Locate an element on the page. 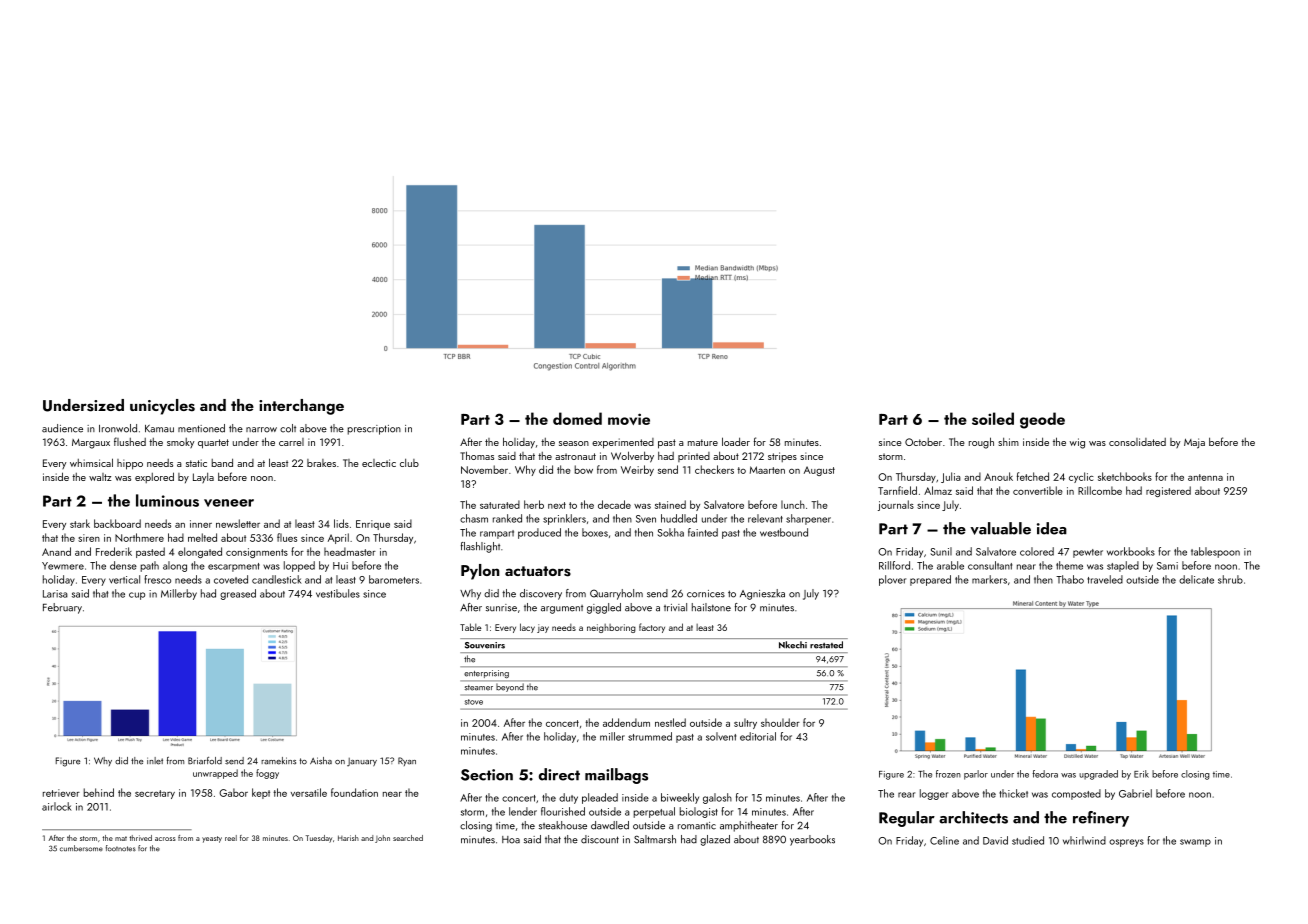 This image has width=1308, height=924. markers is located at coordinates (989, 579).
